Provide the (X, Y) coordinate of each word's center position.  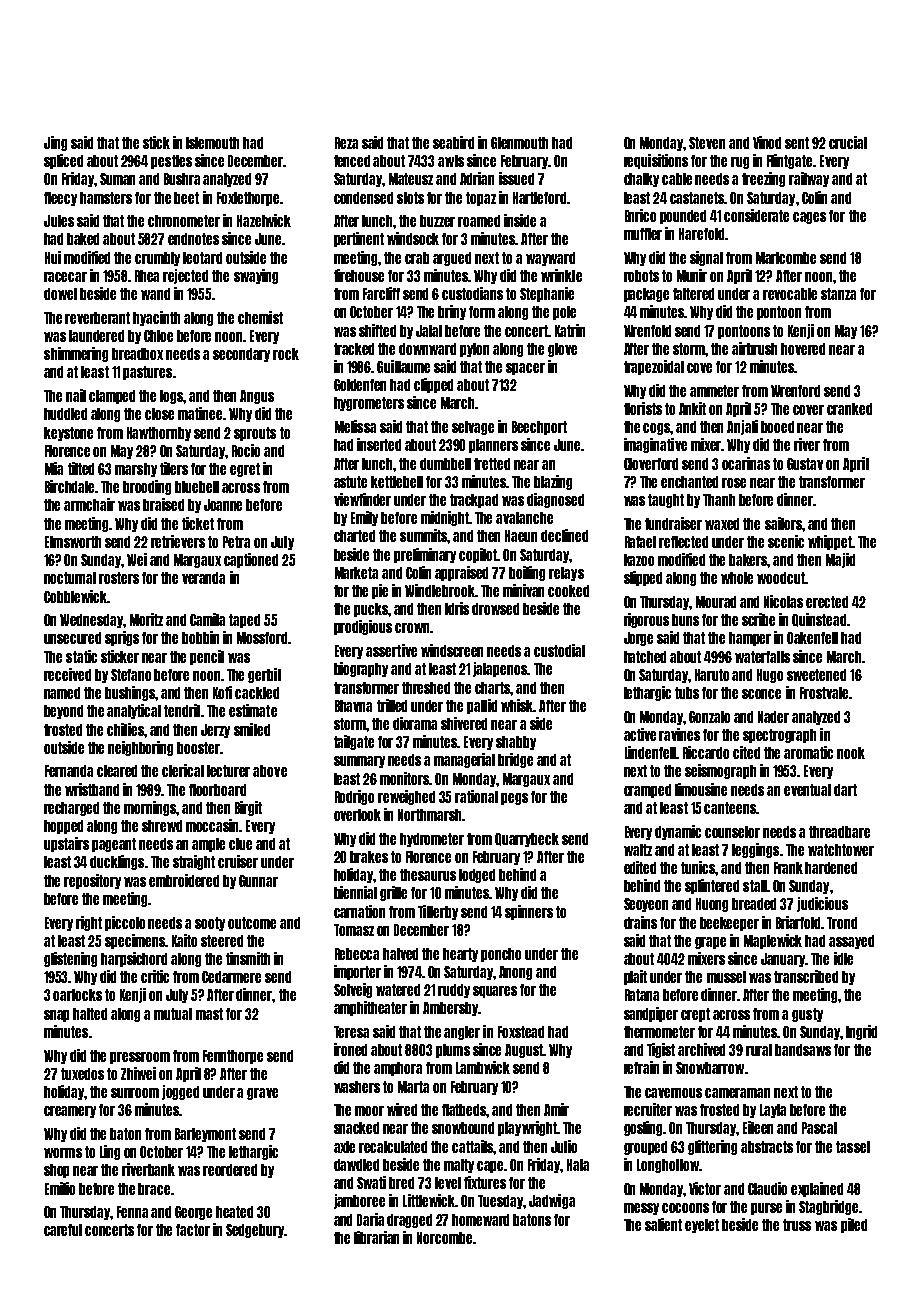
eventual (807, 790)
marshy (136, 470)
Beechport (539, 428)
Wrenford (795, 391)
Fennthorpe (233, 1057)
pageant (114, 845)
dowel (60, 294)
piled (854, 1225)
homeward (480, 1220)
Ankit (692, 408)
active (640, 734)
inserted (379, 444)
